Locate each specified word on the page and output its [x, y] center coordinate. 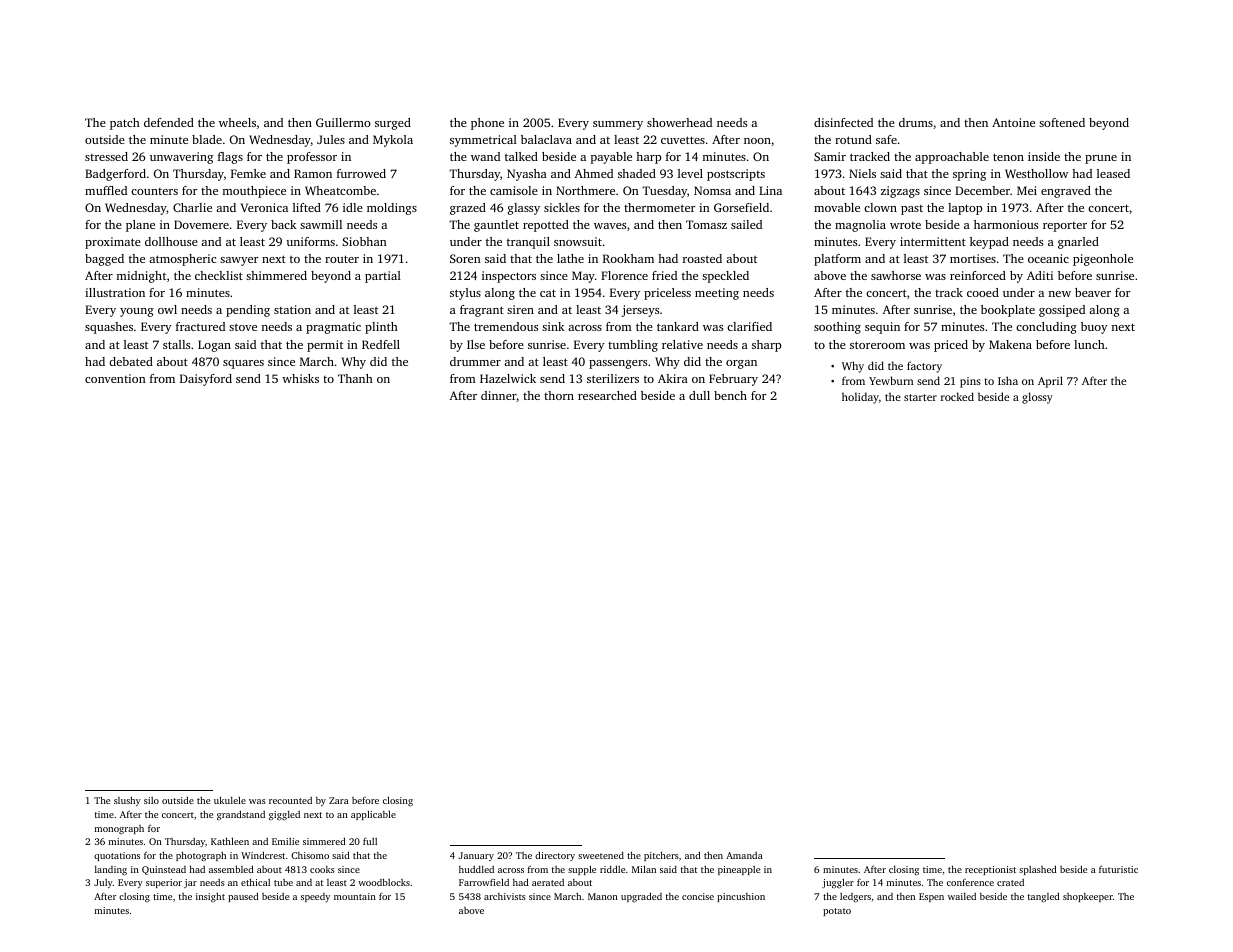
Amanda [744, 855]
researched [607, 395]
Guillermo [343, 122]
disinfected [843, 122]
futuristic [1118, 869]
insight [210, 897]
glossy [1037, 398]
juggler [838, 883]
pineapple [739, 870]
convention [115, 378]
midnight [141, 277]
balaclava [546, 139]
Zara [339, 800]
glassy [524, 209]
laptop [965, 209]
